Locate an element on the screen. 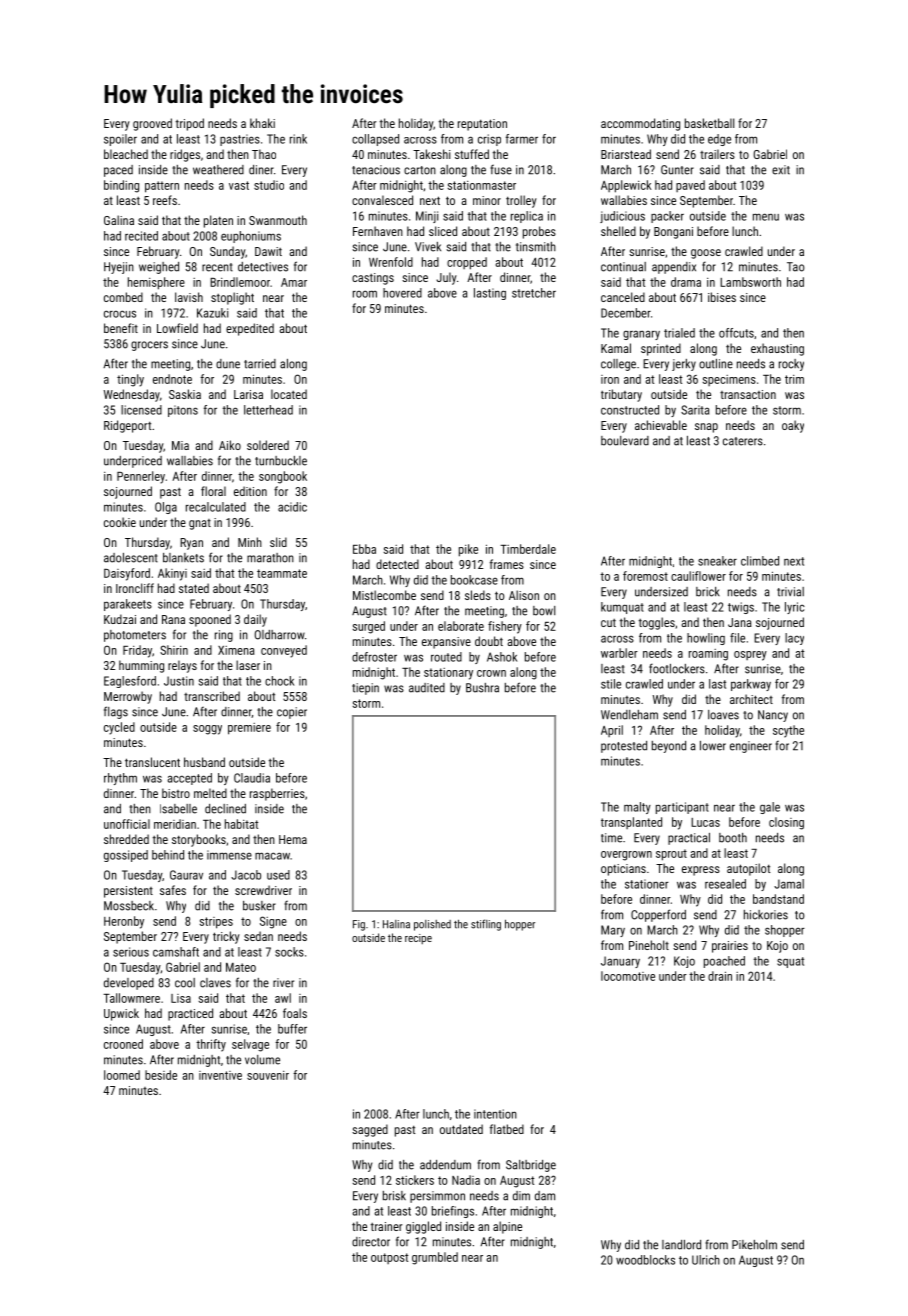  sagged is located at coordinates (370, 1130).
